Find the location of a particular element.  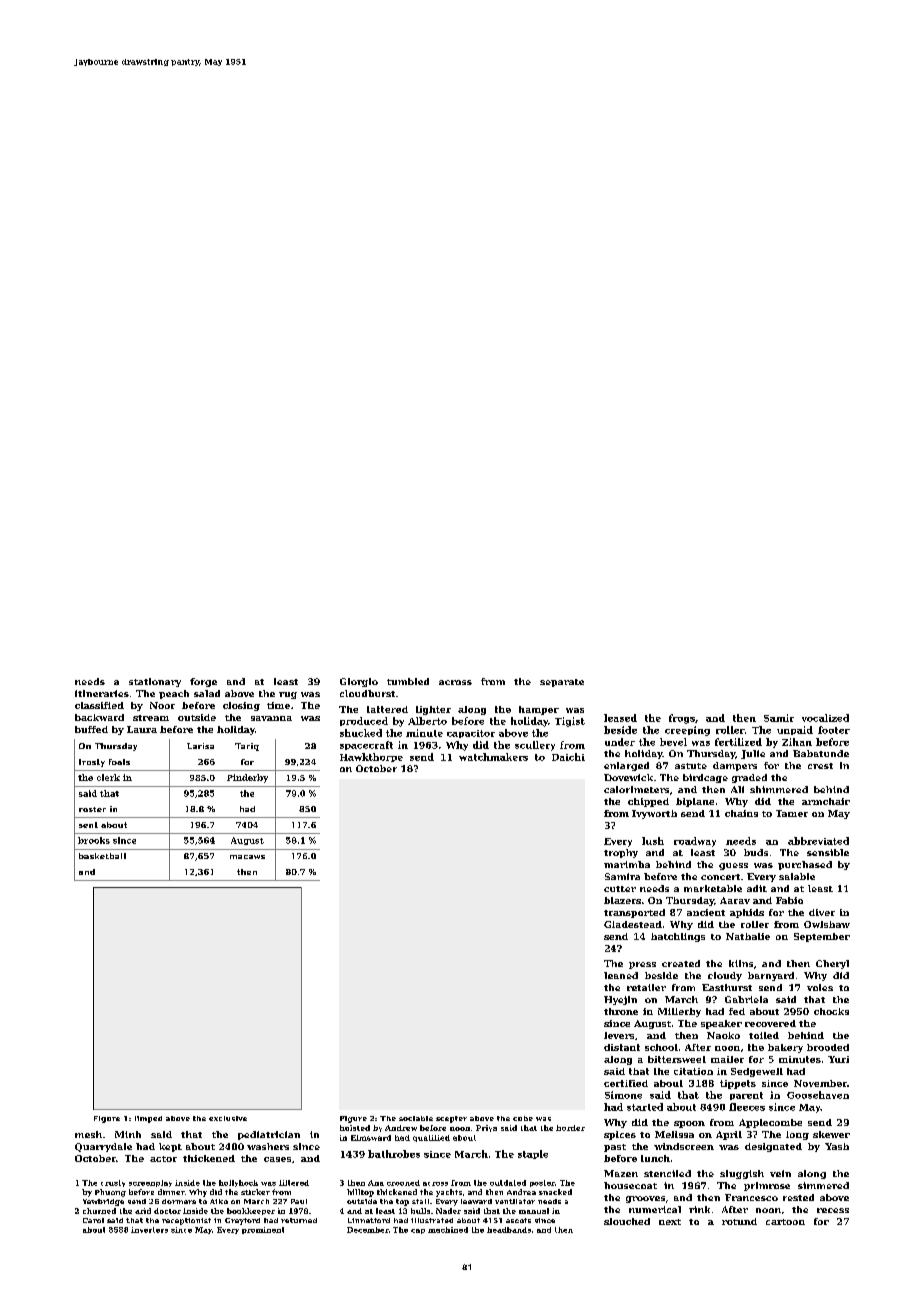

Hyejin is located at coordinates (620, 1000).
